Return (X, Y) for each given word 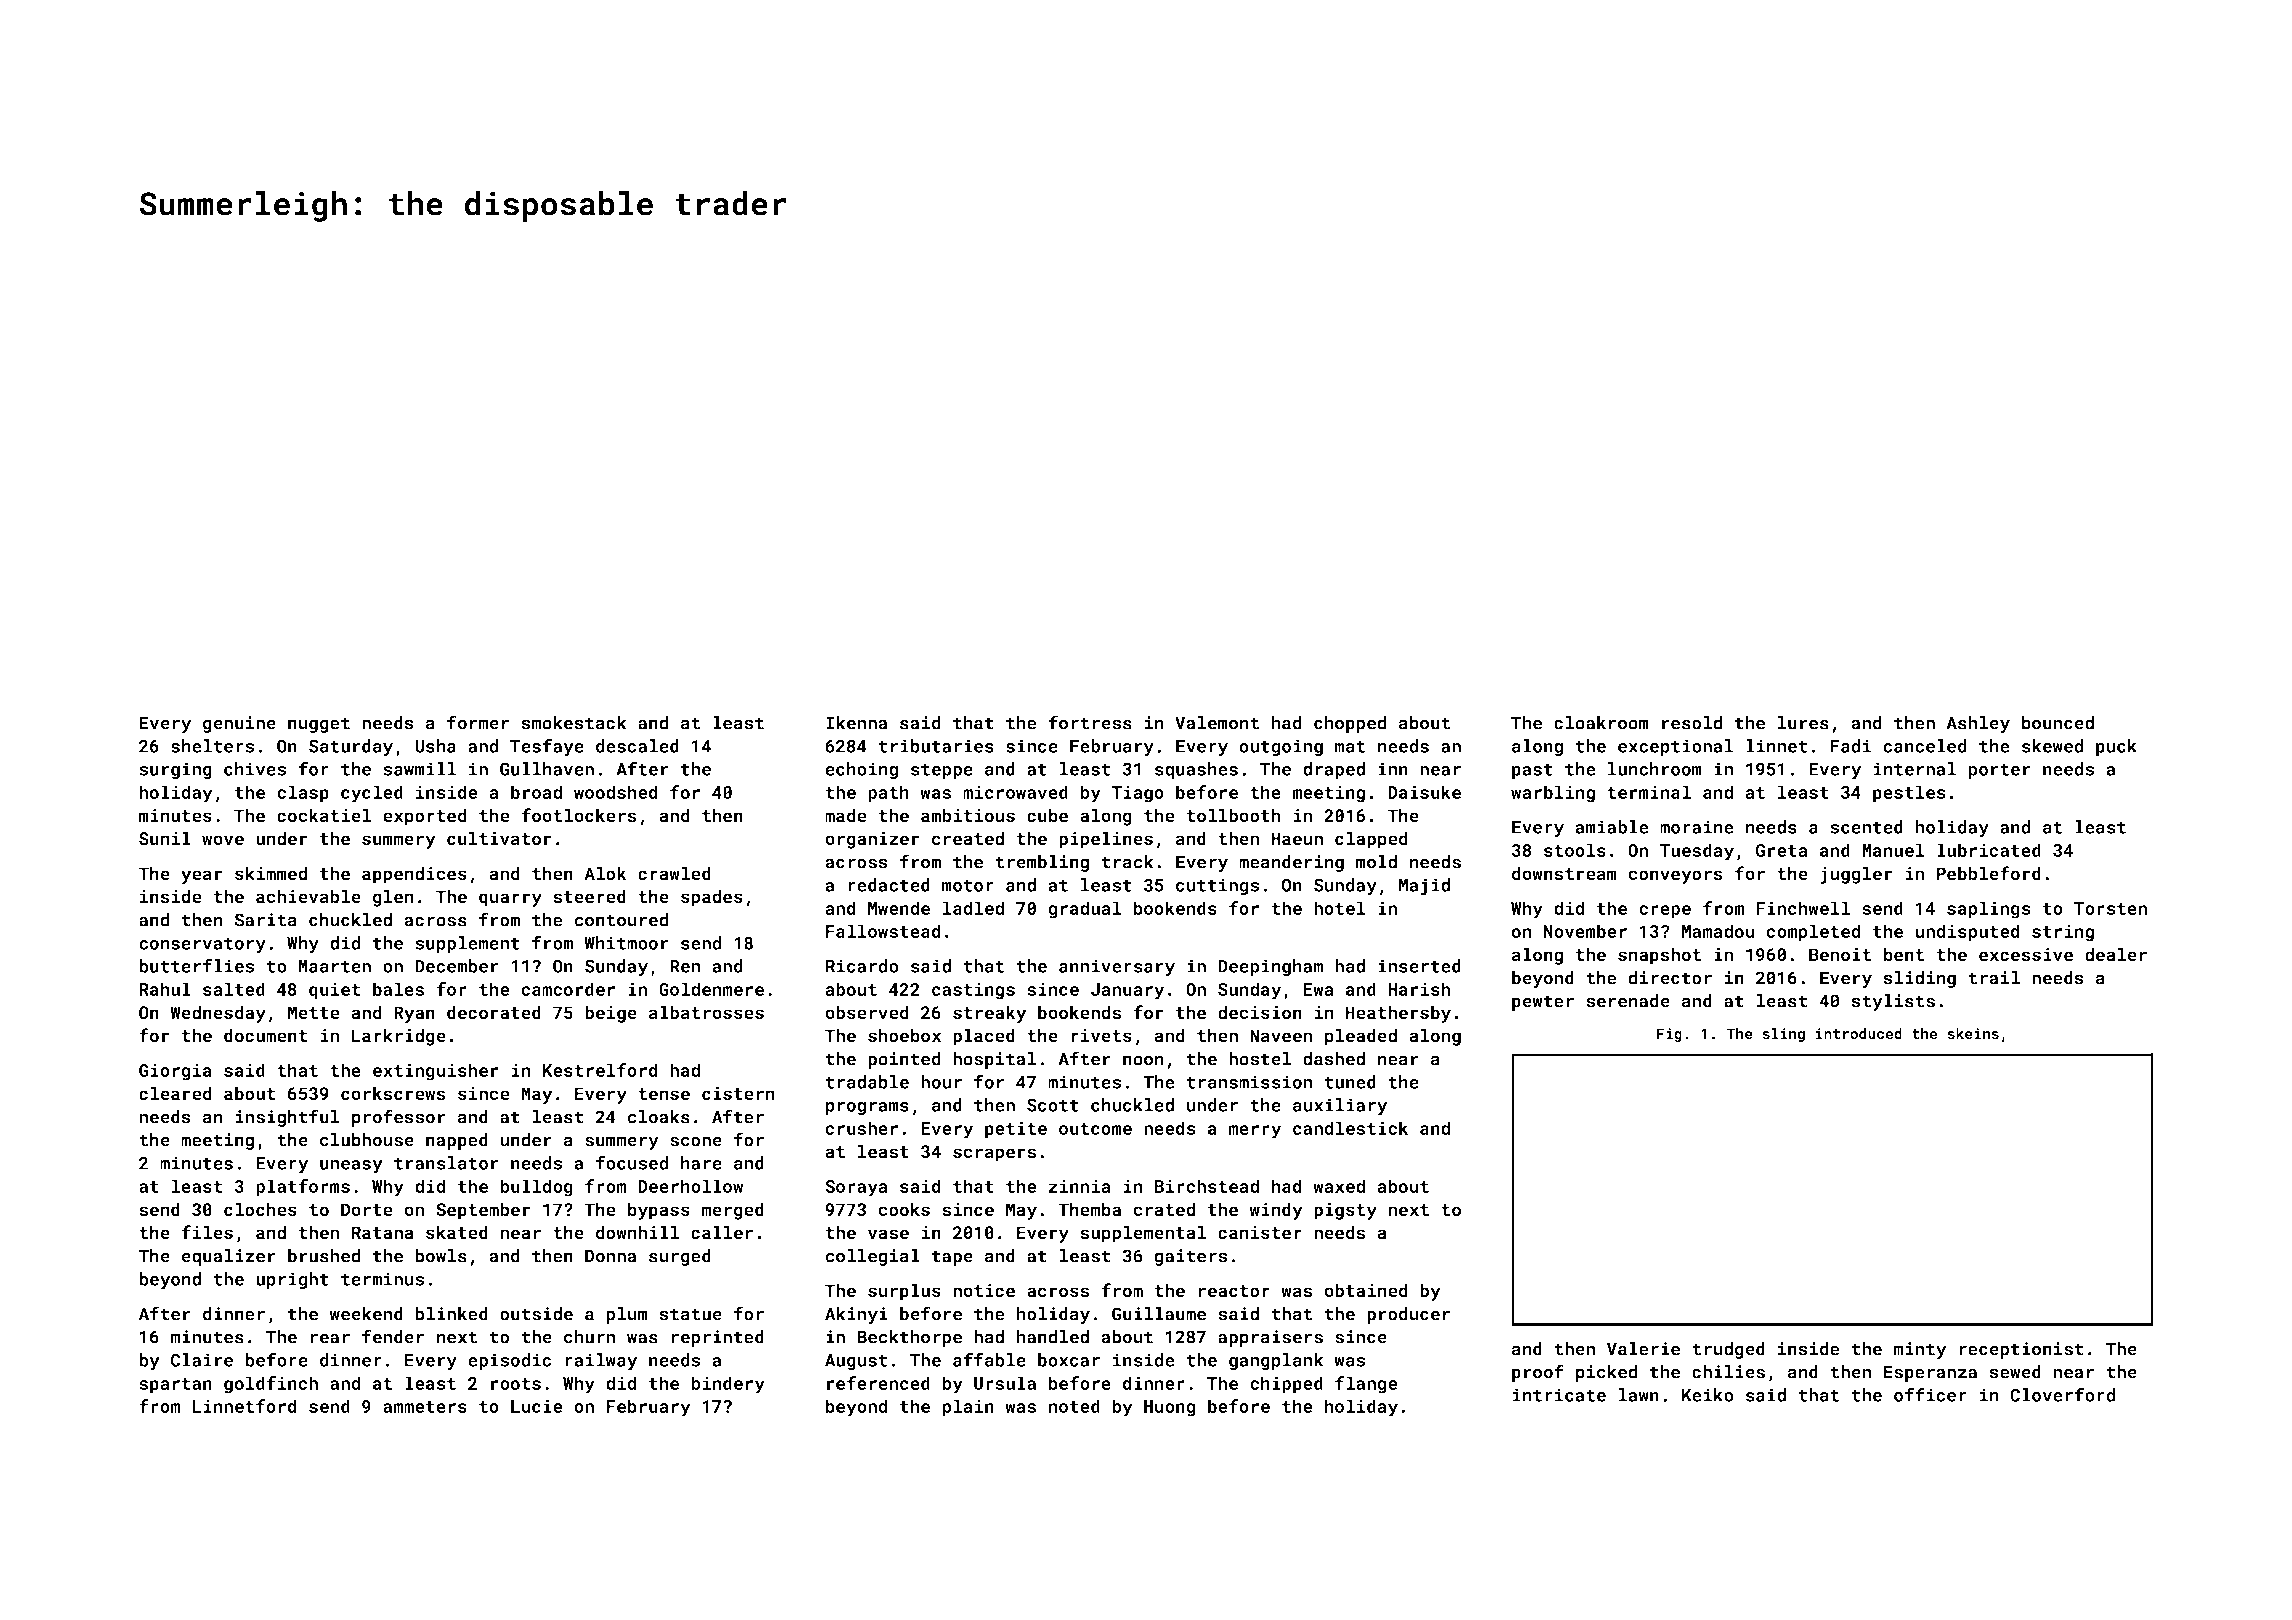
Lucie (537, 1406)
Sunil (165, 838)
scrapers (994, 1155)
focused (632, 1162)
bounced (2058, 723)
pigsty (1345, 1211)
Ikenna (856, 723)
